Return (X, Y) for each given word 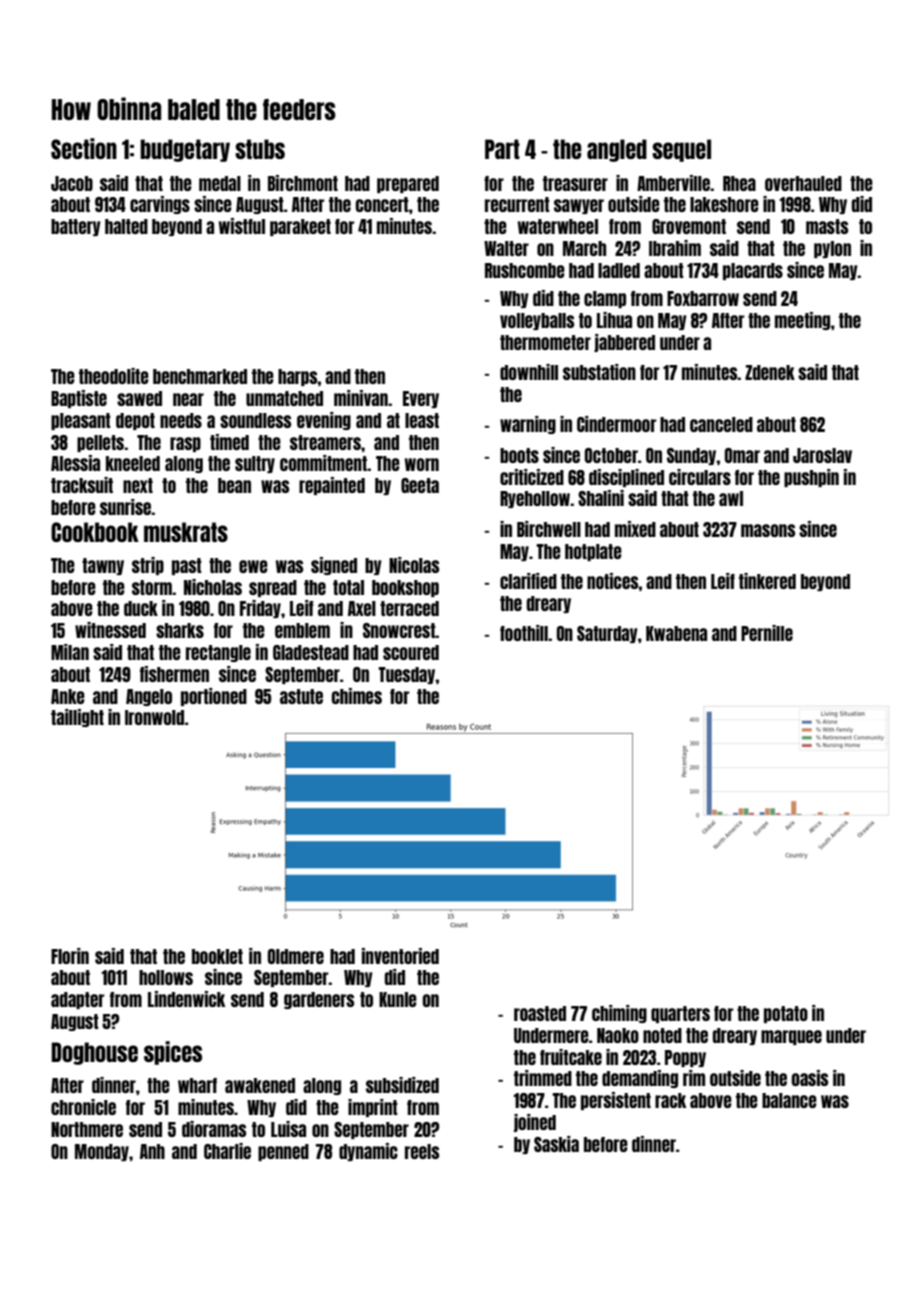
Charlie (227, 1151)
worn (422, 464)
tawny (103, 566)
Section (84, 148)
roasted (540, 1013)
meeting (803, 321)
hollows (166, 977)
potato (786, 1014)
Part (502, 149)
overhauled (803, 183)
